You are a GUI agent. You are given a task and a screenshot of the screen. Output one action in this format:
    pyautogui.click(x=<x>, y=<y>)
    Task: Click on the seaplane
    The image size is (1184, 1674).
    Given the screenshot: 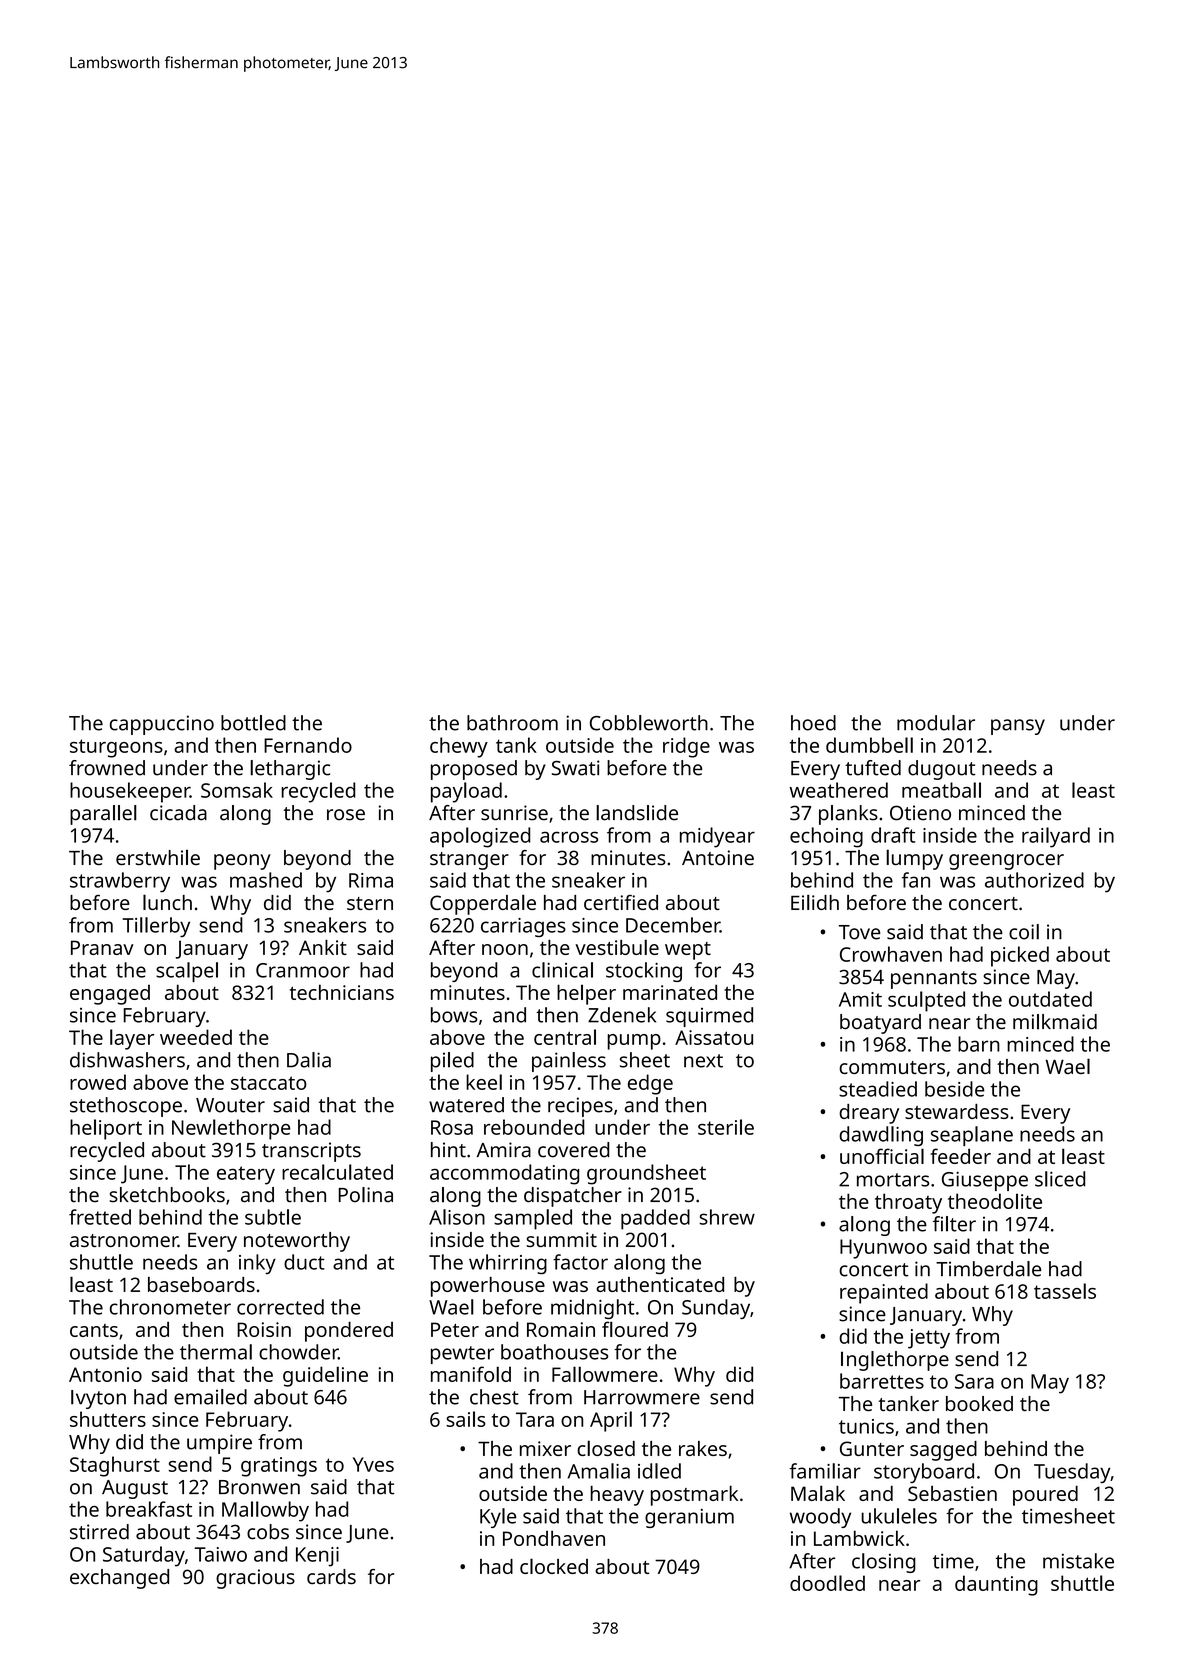 What is the action you would take?
    pyautogui.click(x=972, y=1136)
